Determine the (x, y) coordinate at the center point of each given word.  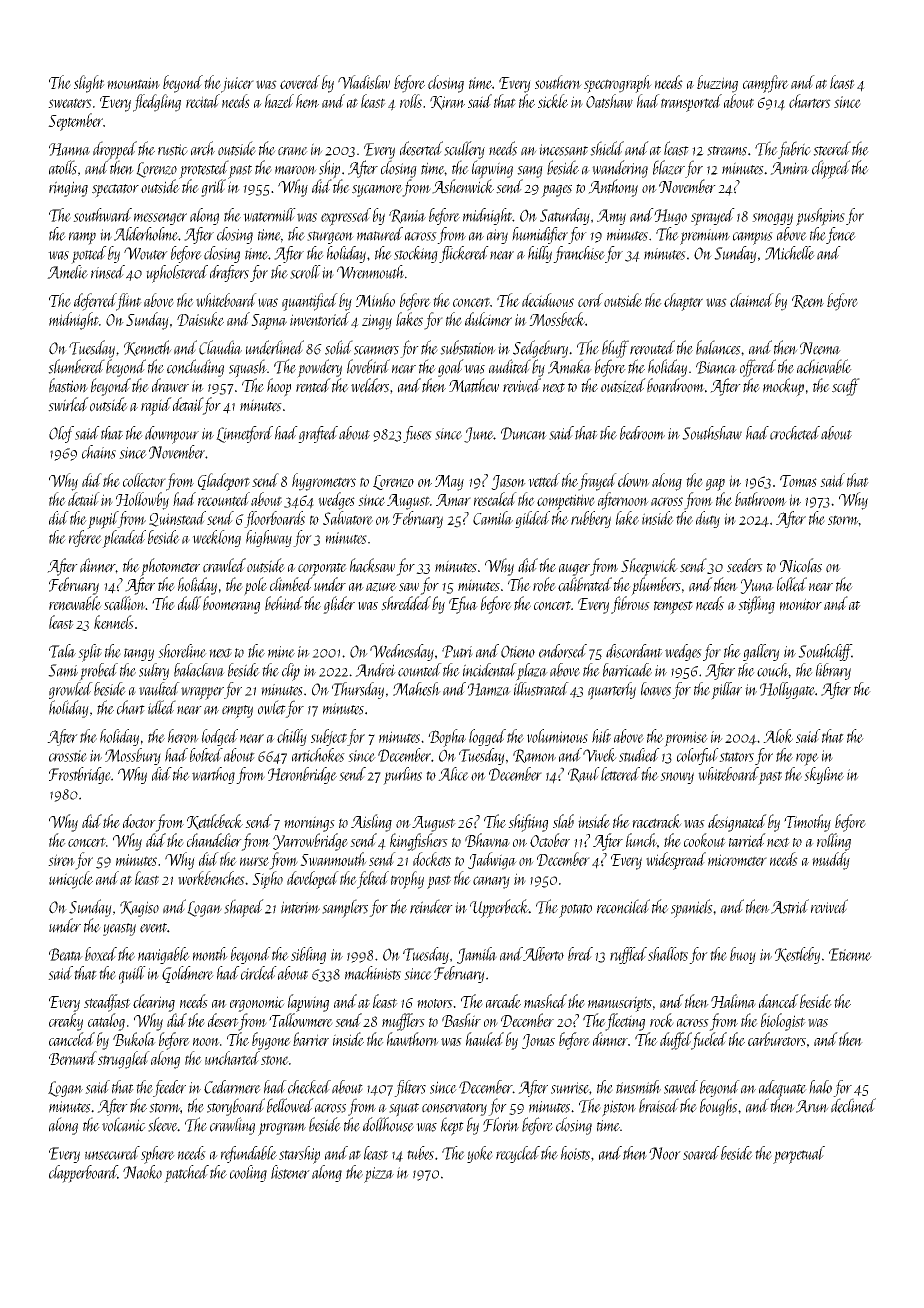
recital (203, 101)
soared (701, 1153)
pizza (379, 1175)
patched (186, 1174)
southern (558, 82)
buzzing (717, 84)
